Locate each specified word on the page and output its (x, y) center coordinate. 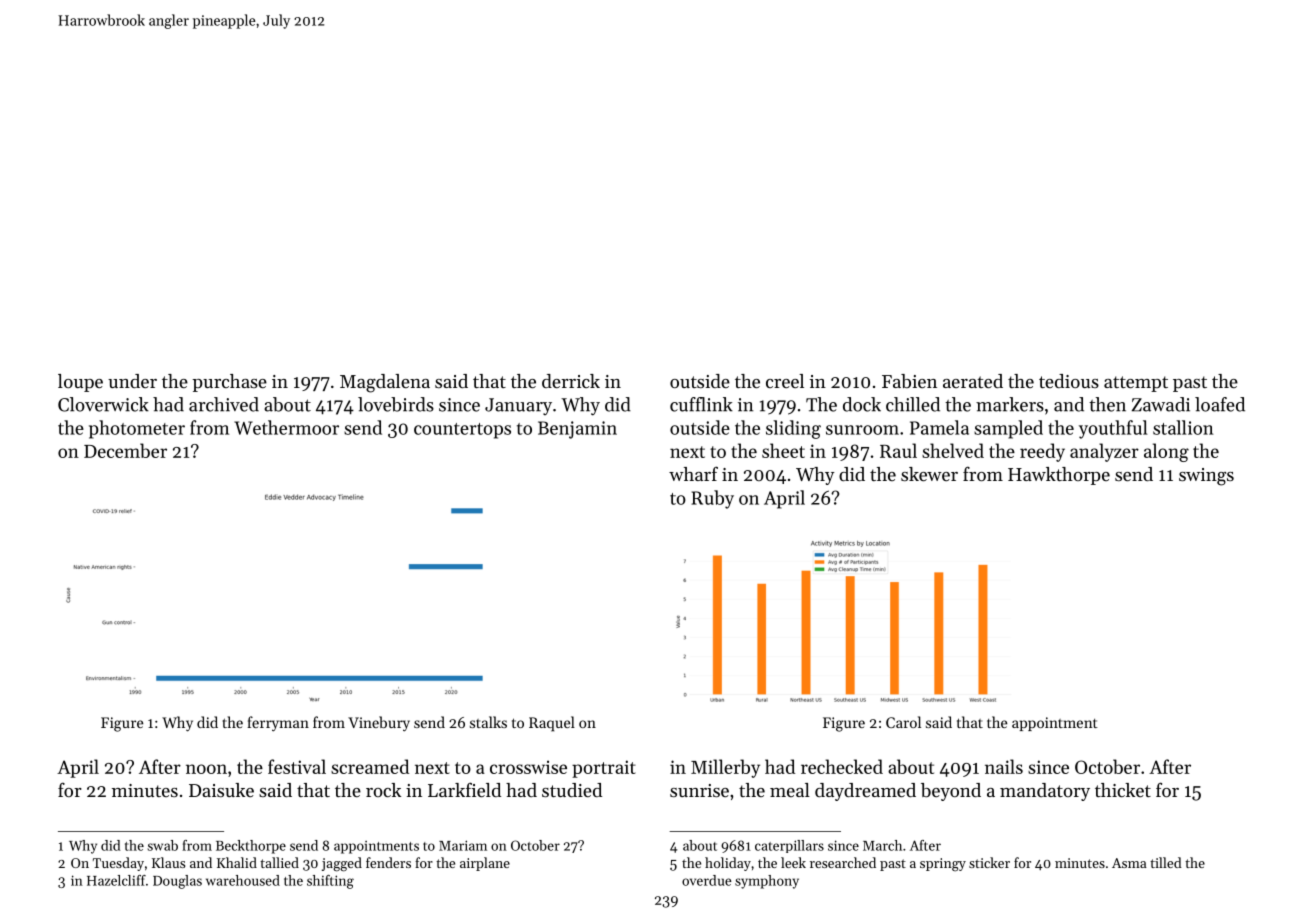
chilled (913, 404)
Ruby (712, 499)
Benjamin (577, 430)
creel (785, 381)
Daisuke (221, 790)
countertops (462, 431)
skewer (929, 474)
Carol (903, 722)
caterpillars (789, 846)
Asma (1129, 863)
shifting (330, 882)
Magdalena (385, 383)
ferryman (278, 724)
